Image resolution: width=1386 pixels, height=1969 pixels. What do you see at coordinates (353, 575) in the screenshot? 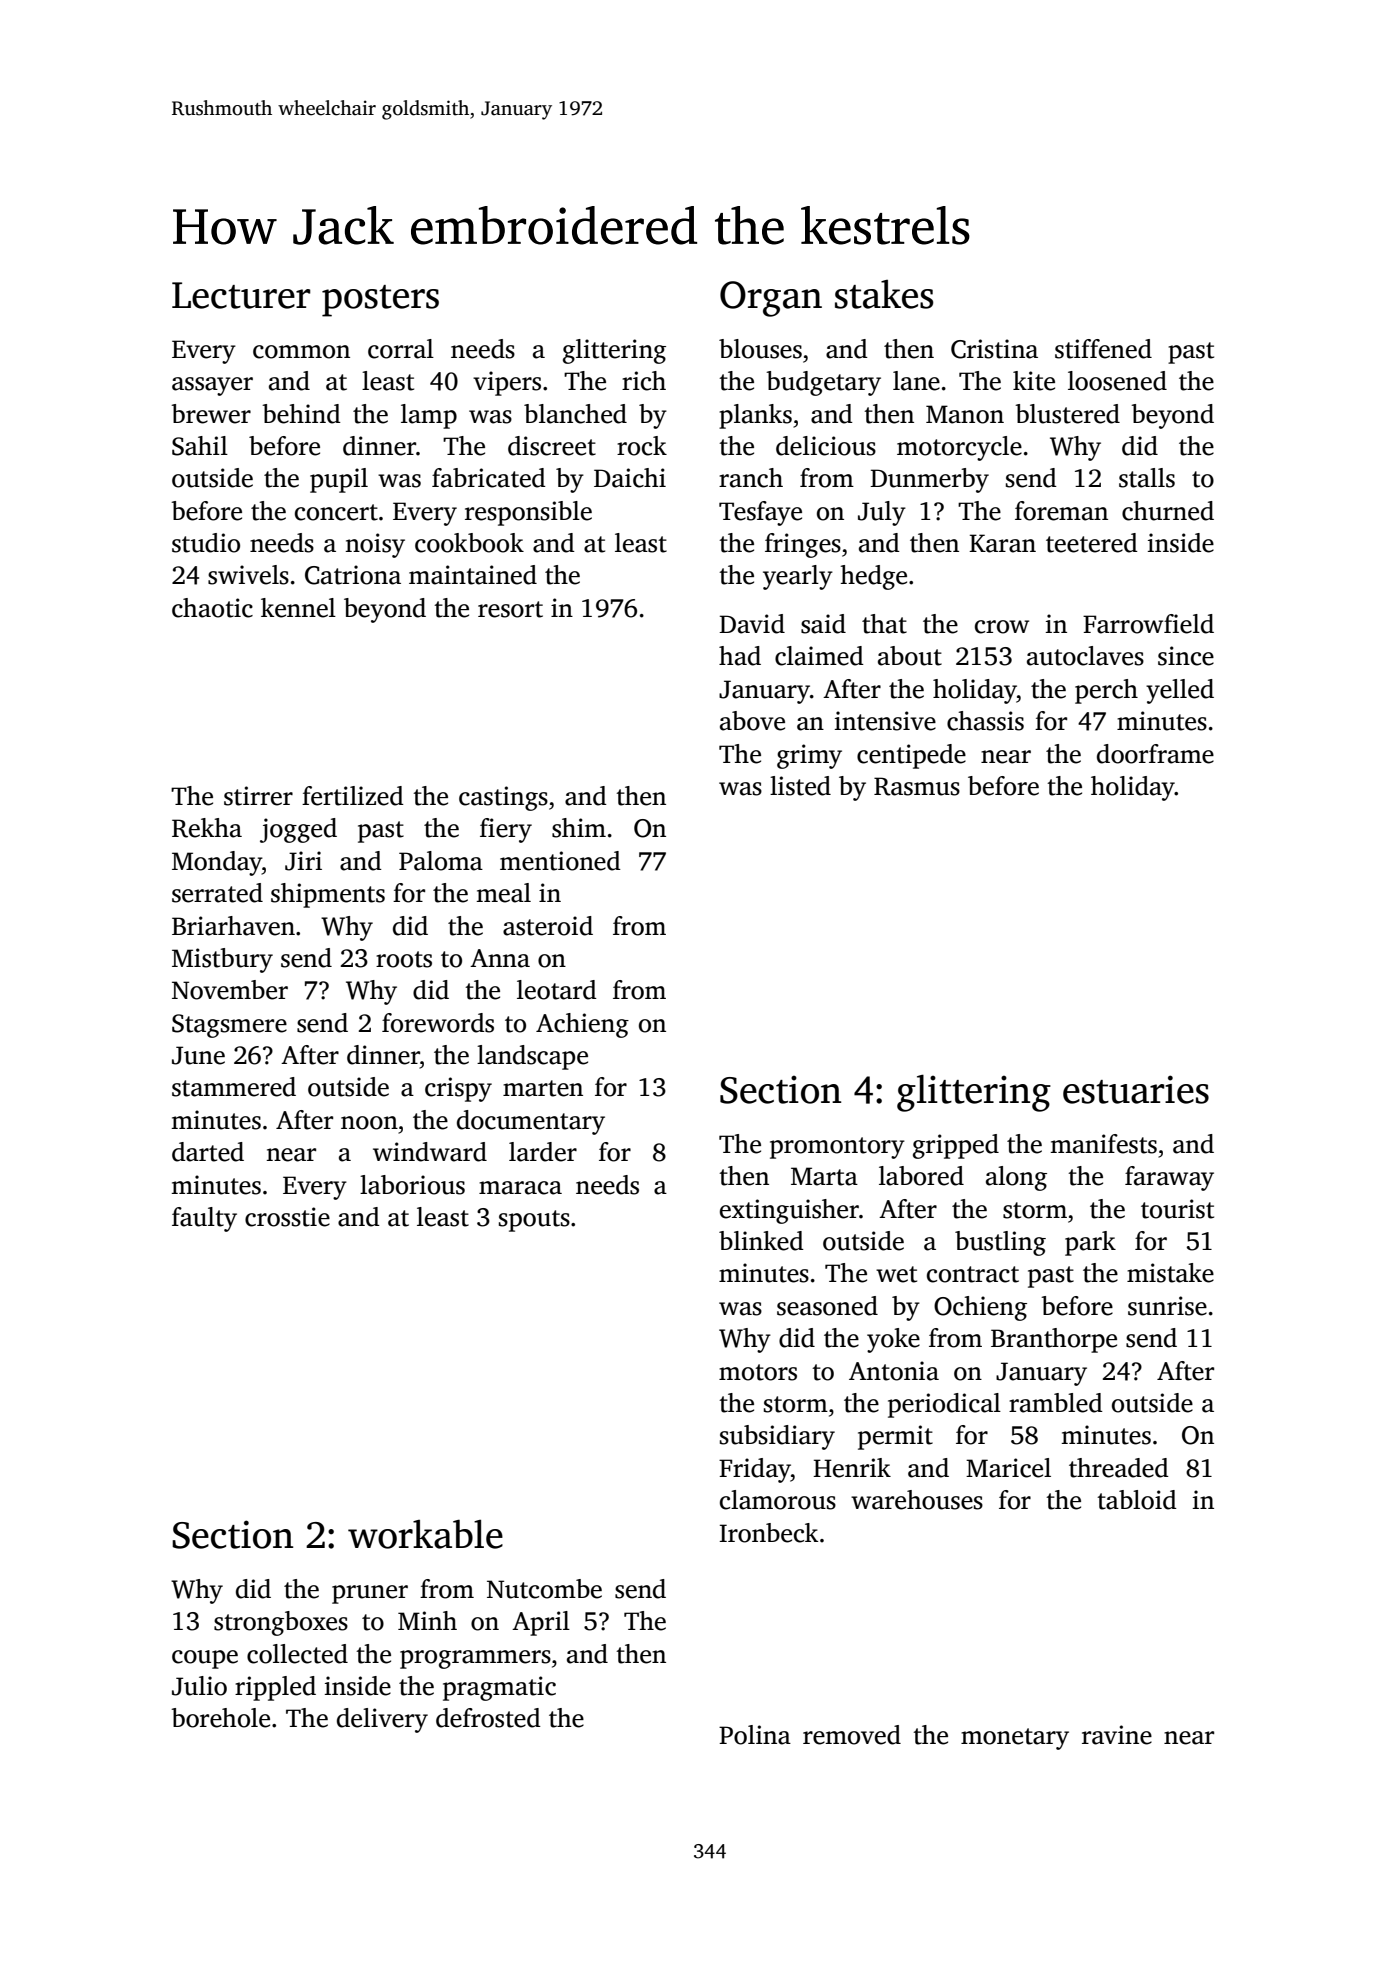
I see `Catriona` at bounding box center [353, 575].
